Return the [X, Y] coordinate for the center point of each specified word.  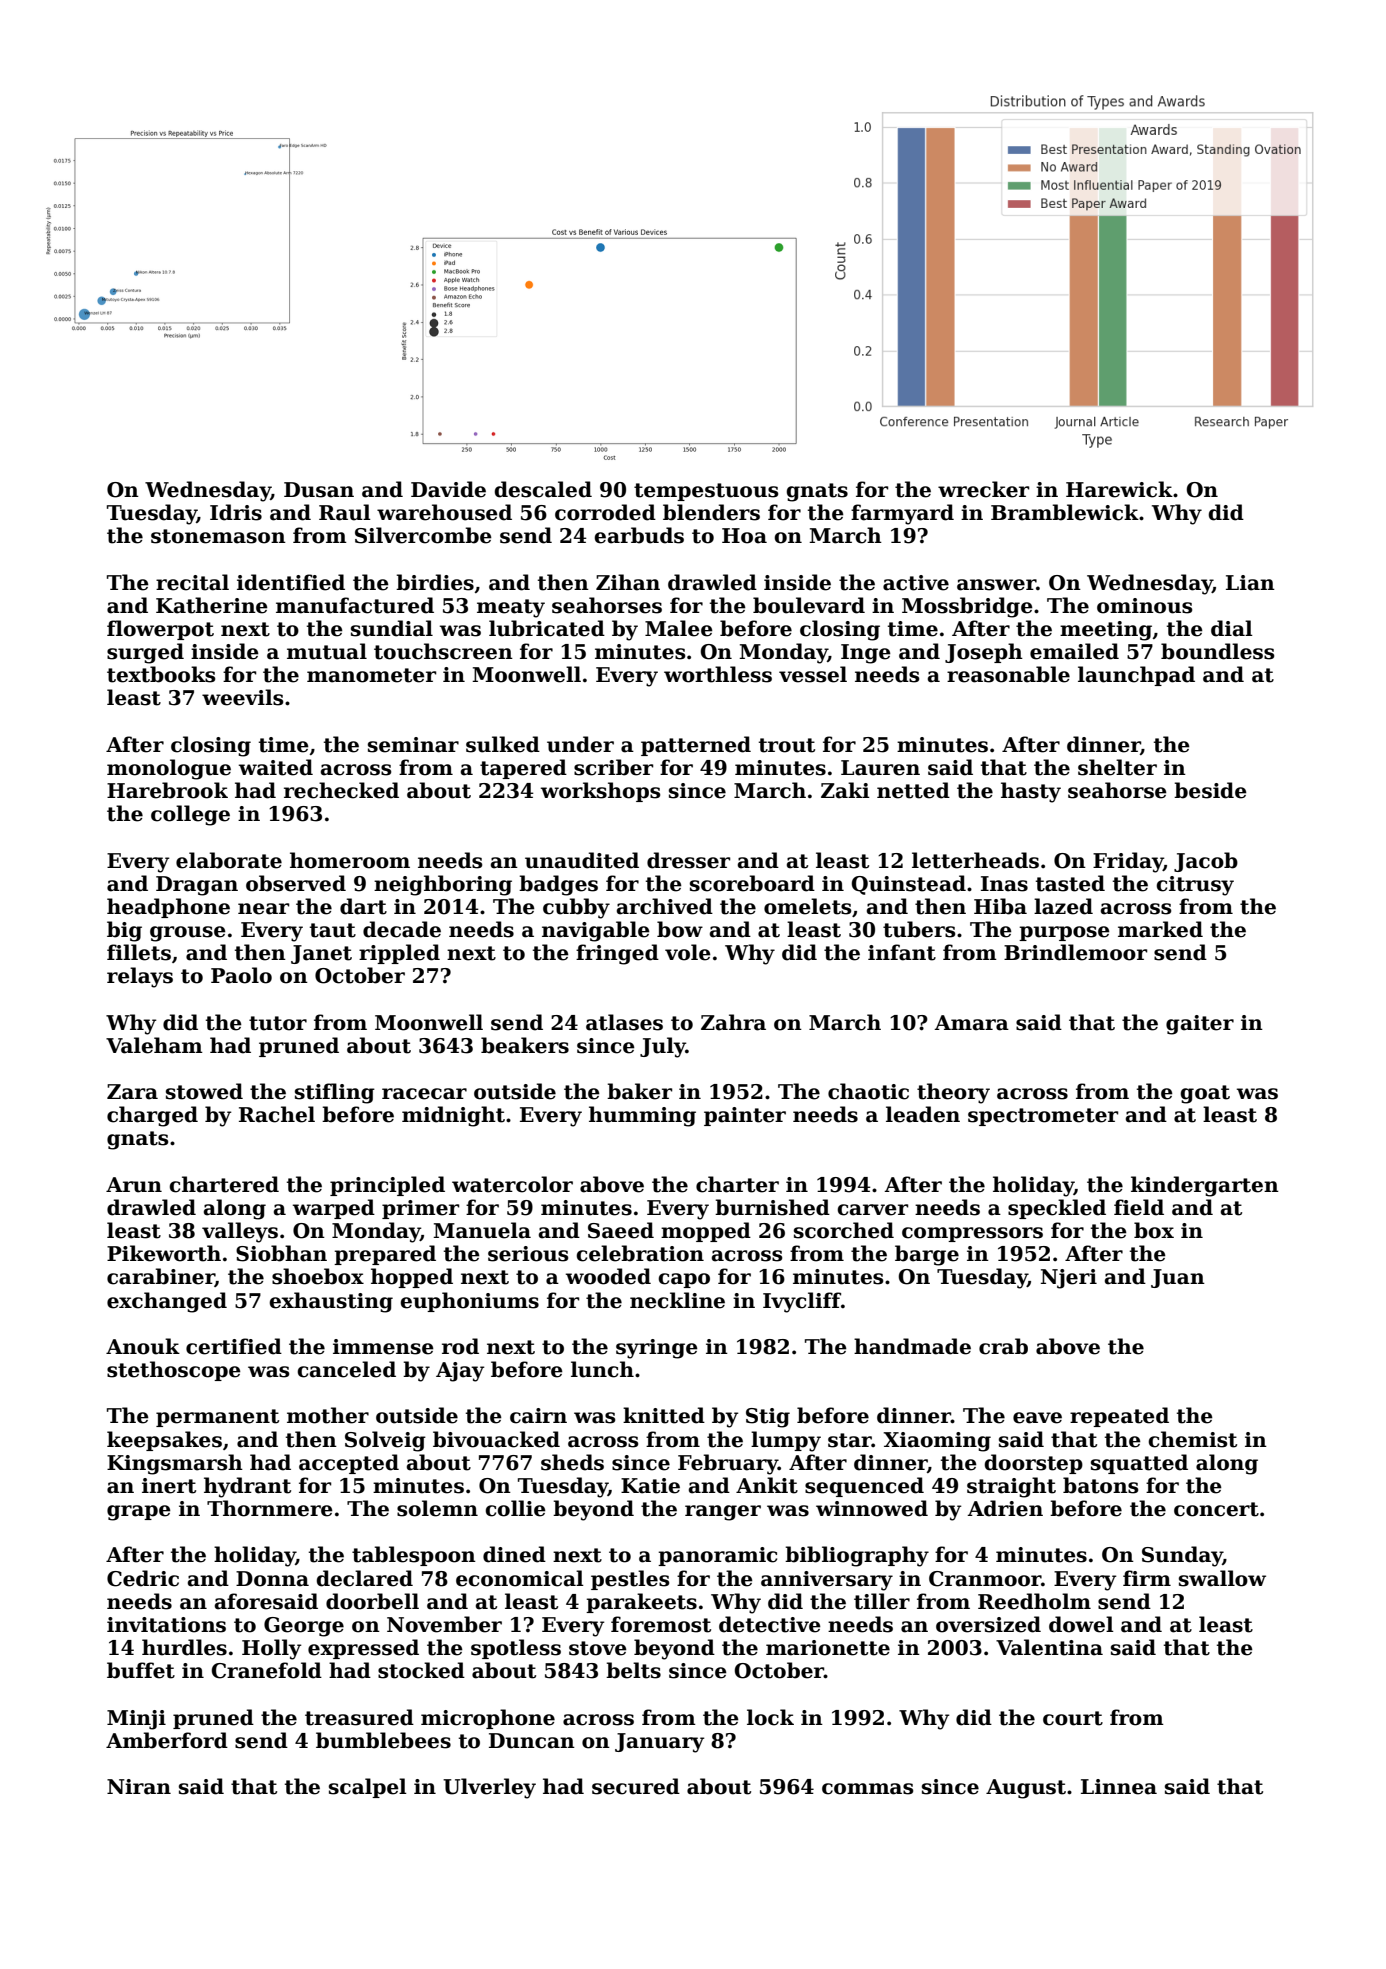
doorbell [372, 1601]
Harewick [1119, 489]
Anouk [143, 1346]
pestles [630, 1580]
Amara [971, 1023]
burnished [772, 1207]
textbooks [161, 674]
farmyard [902, 514]
